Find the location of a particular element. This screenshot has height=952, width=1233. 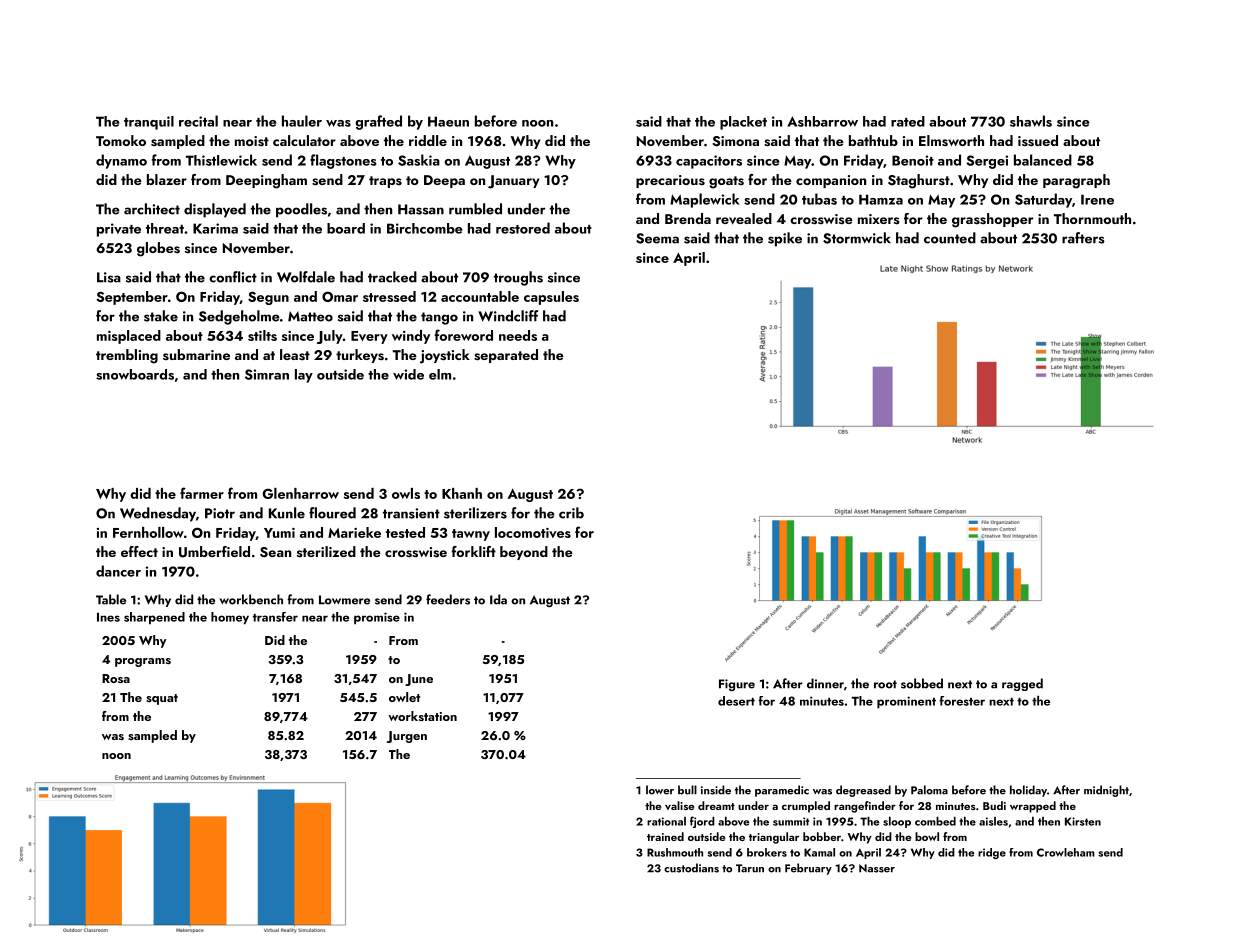

Simran is located at coordinates (267, 374).
